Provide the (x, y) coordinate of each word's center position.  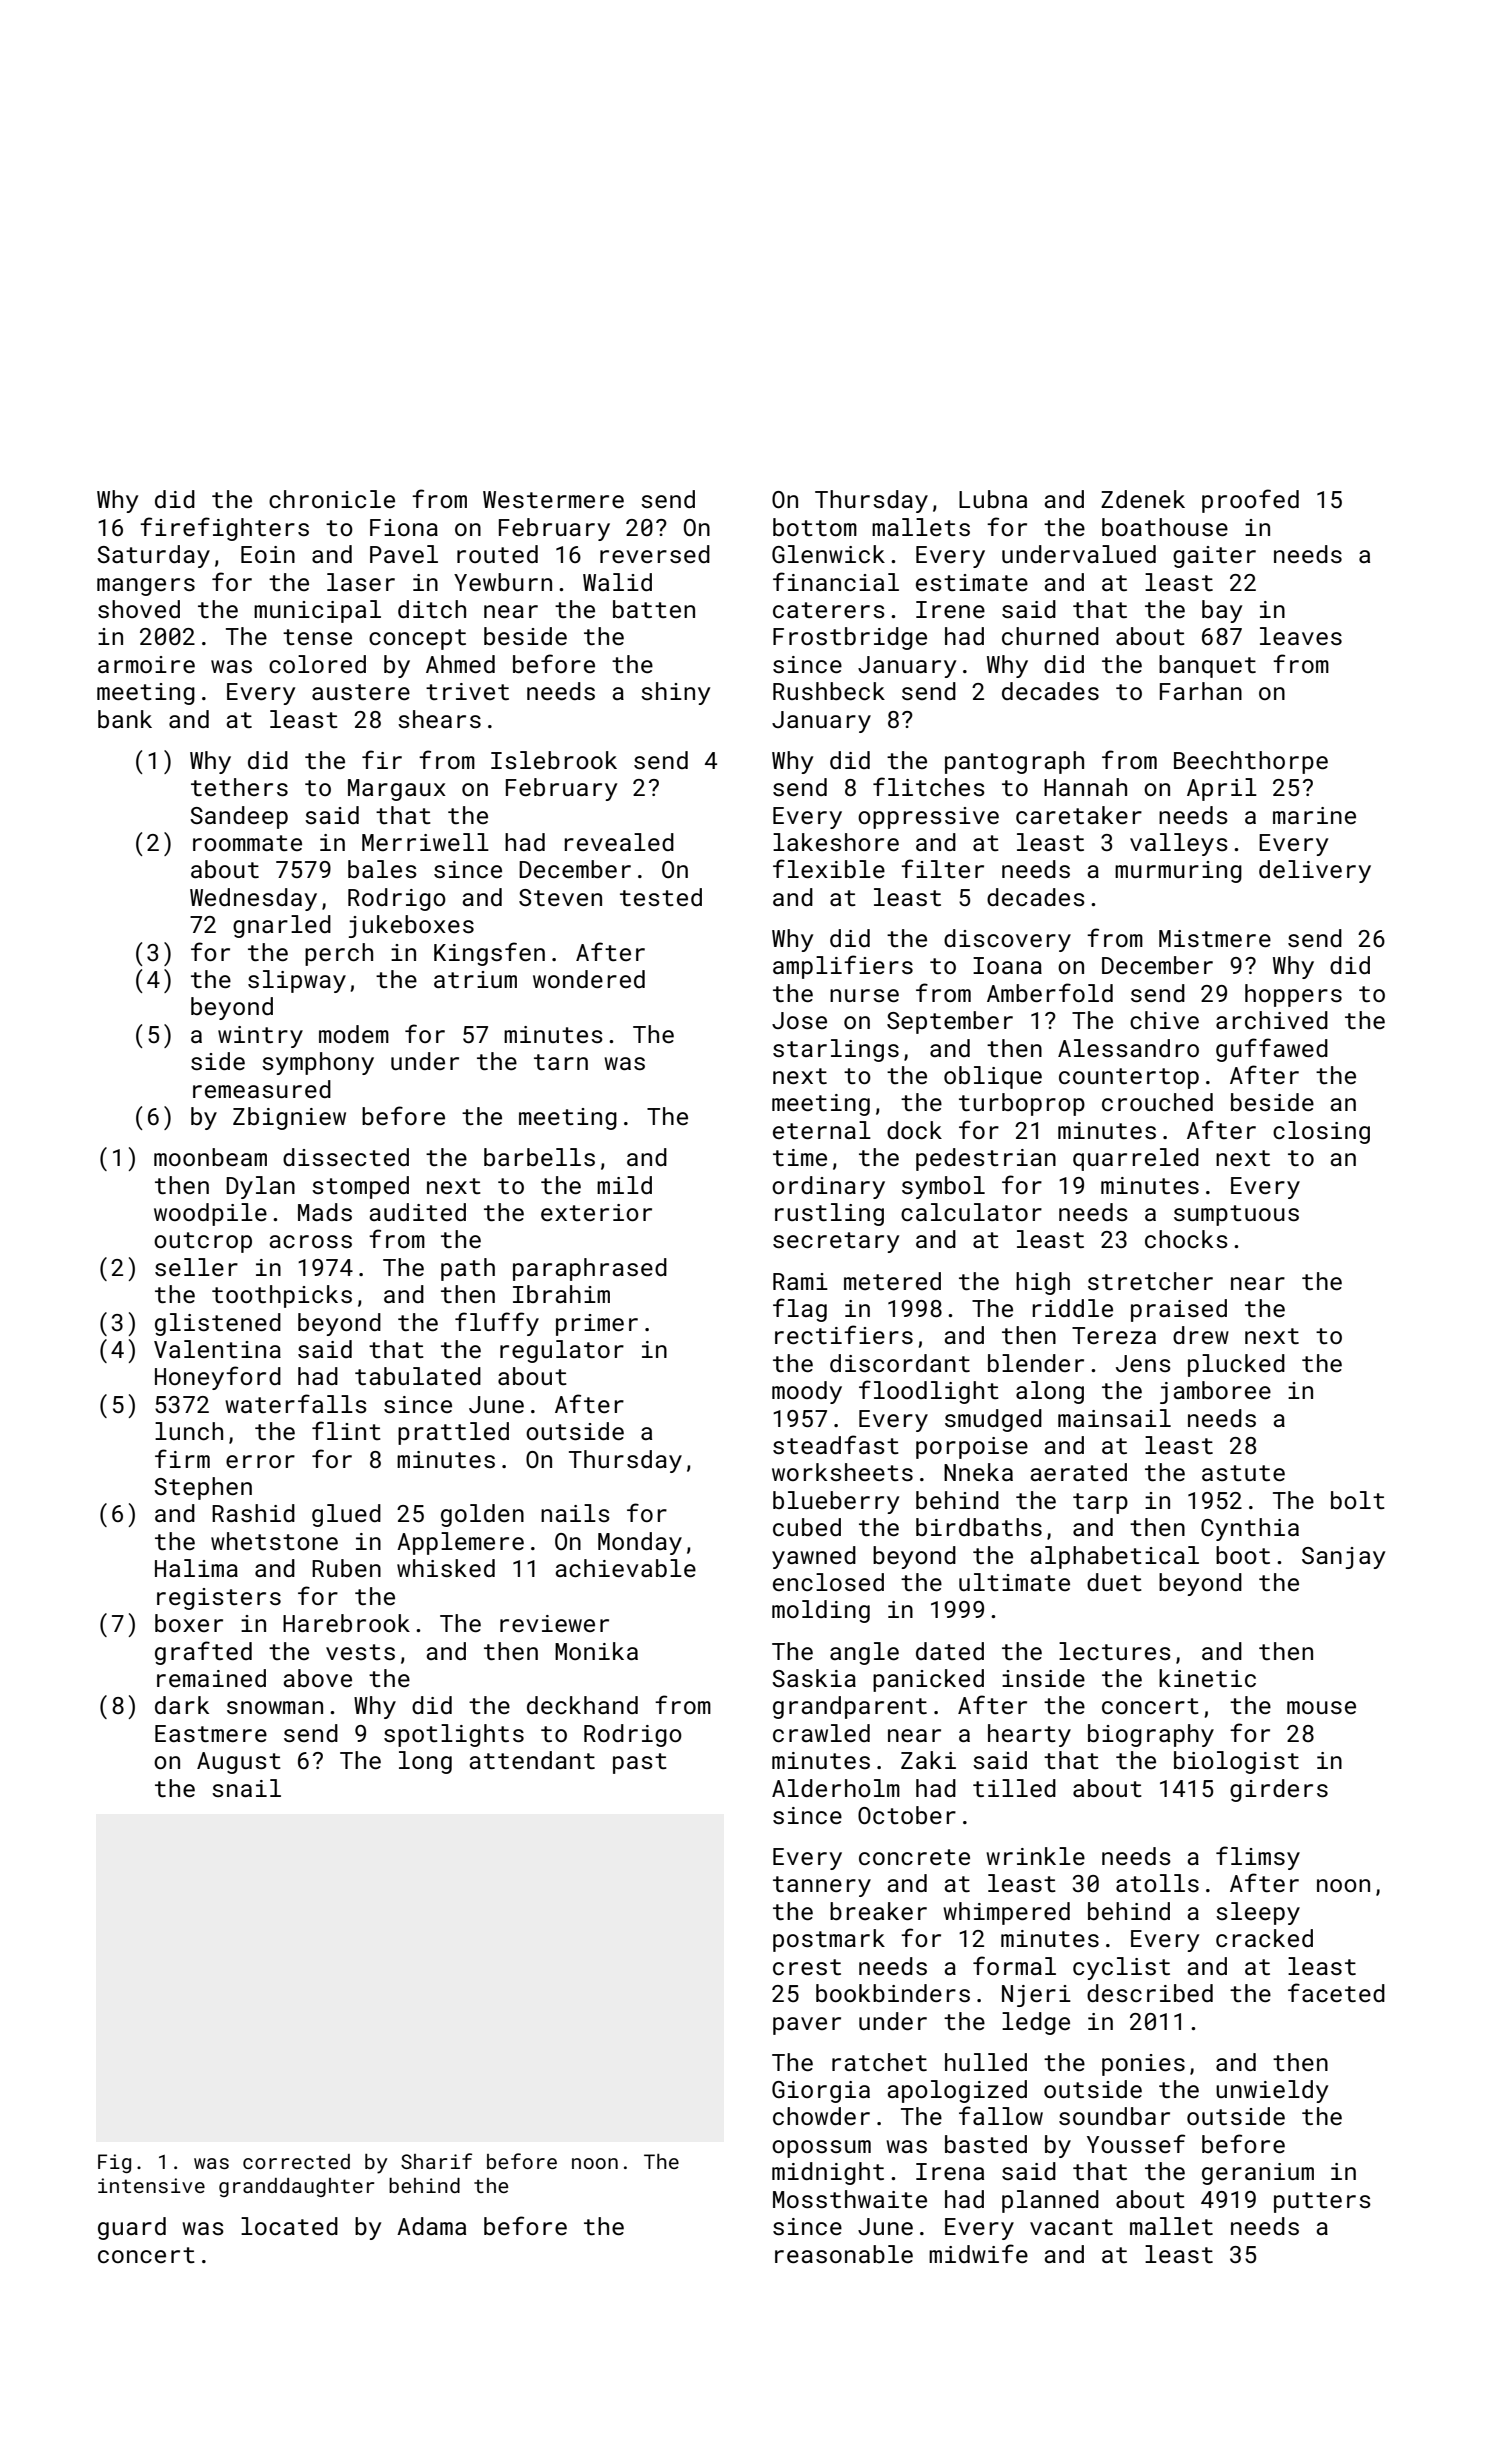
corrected (296, 2161)
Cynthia (1250, 1529)
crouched (1157, 1102)
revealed (619, 842)
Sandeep (239, 817)
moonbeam (210, 1157)
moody (807, 1392)
